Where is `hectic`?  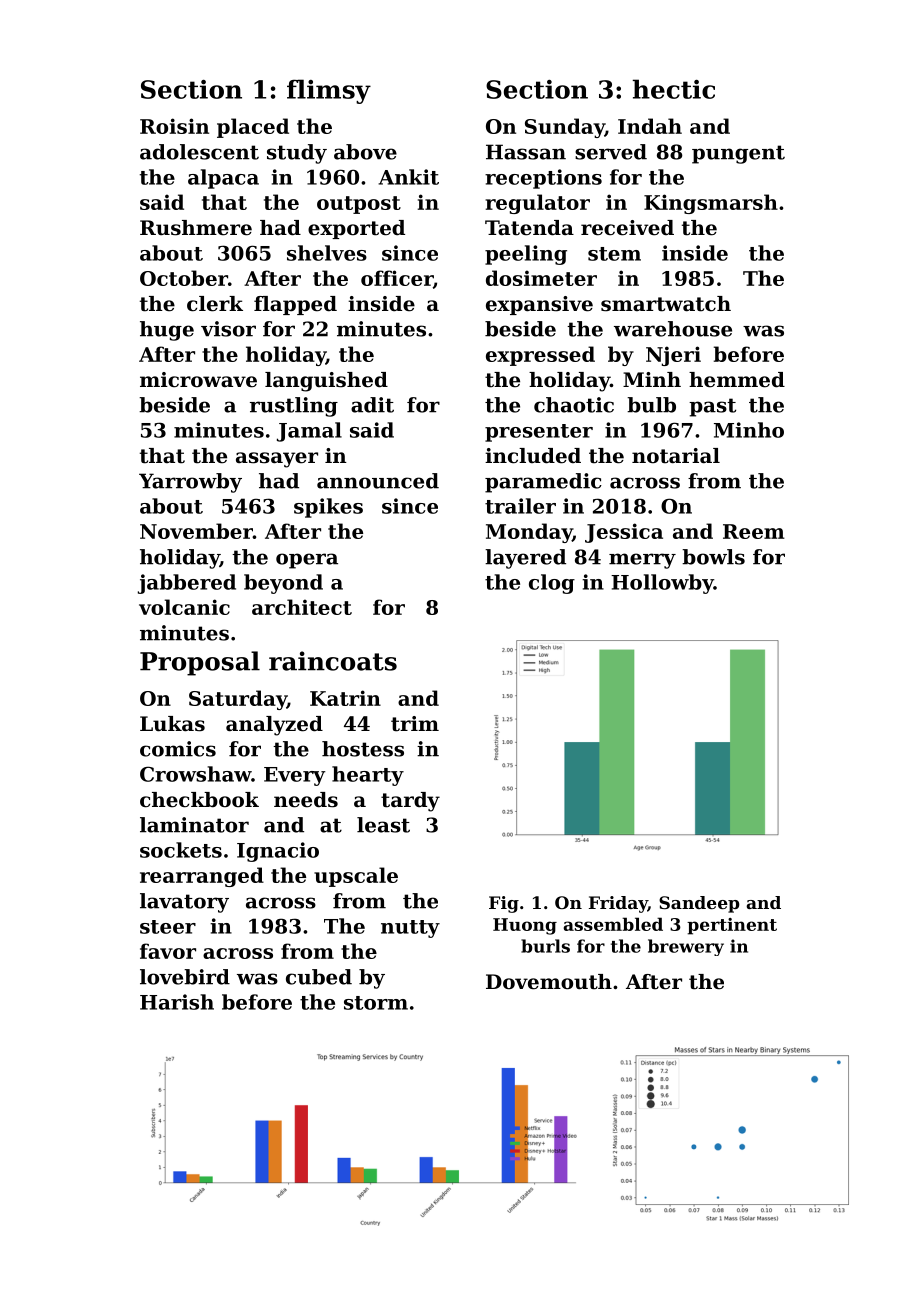
hectic is located at coordinates (674, 89).
